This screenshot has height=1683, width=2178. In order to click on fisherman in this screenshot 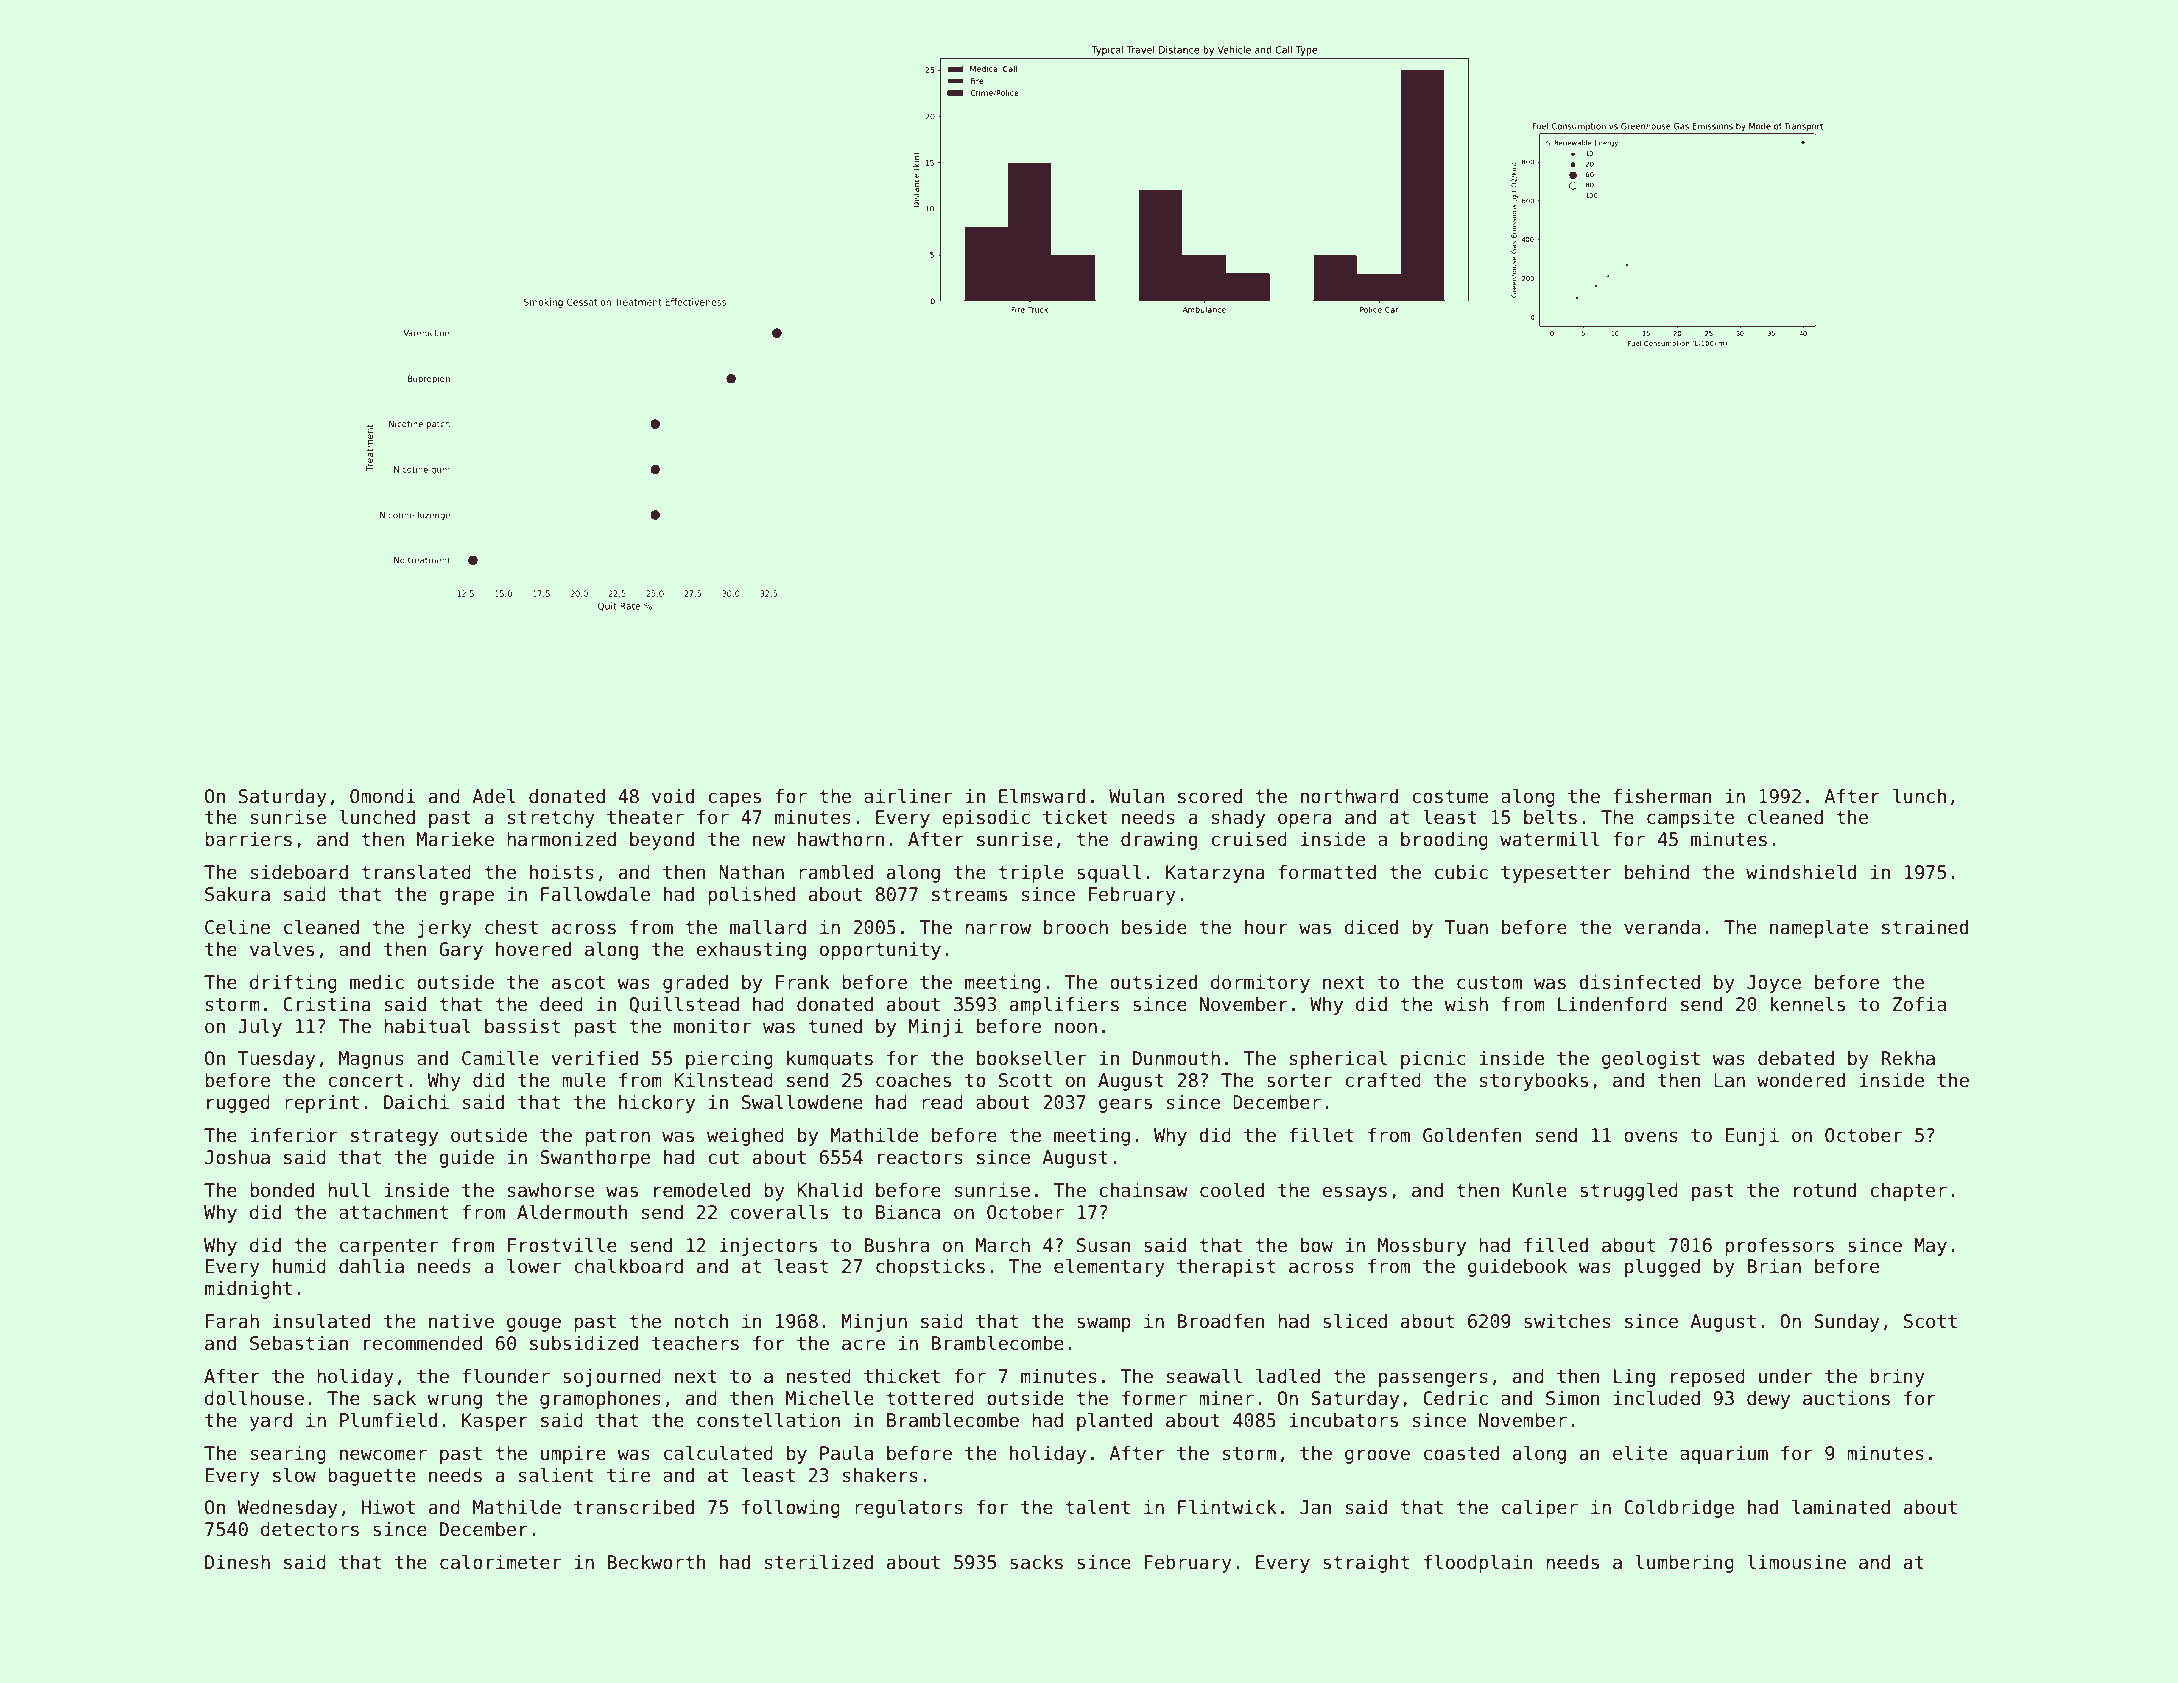, I will do `click(1662, 796)`.
